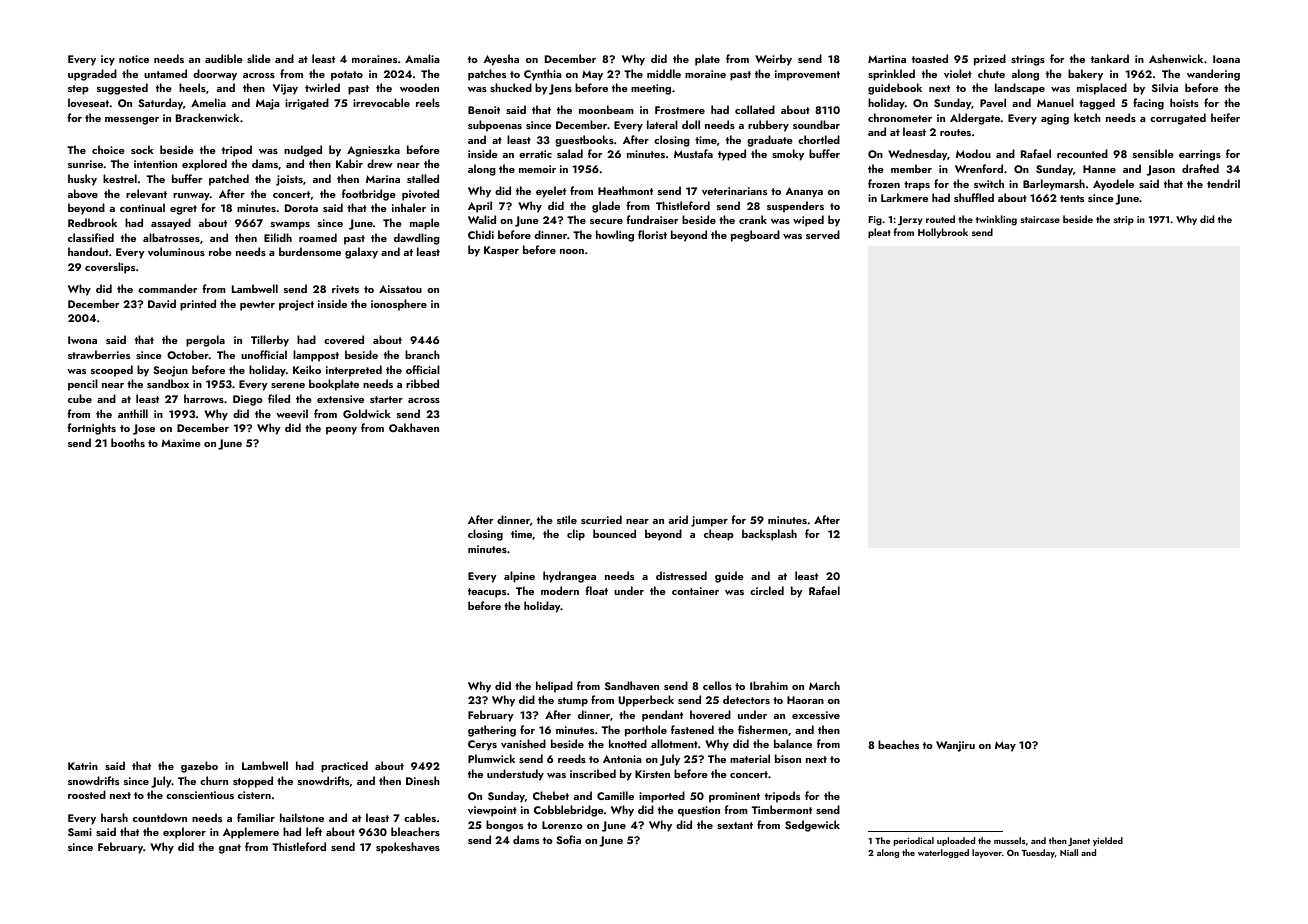  What do you see at coordinates (568, 839) in the page?
I see `Sofia` at bounding box center [568, 839].
